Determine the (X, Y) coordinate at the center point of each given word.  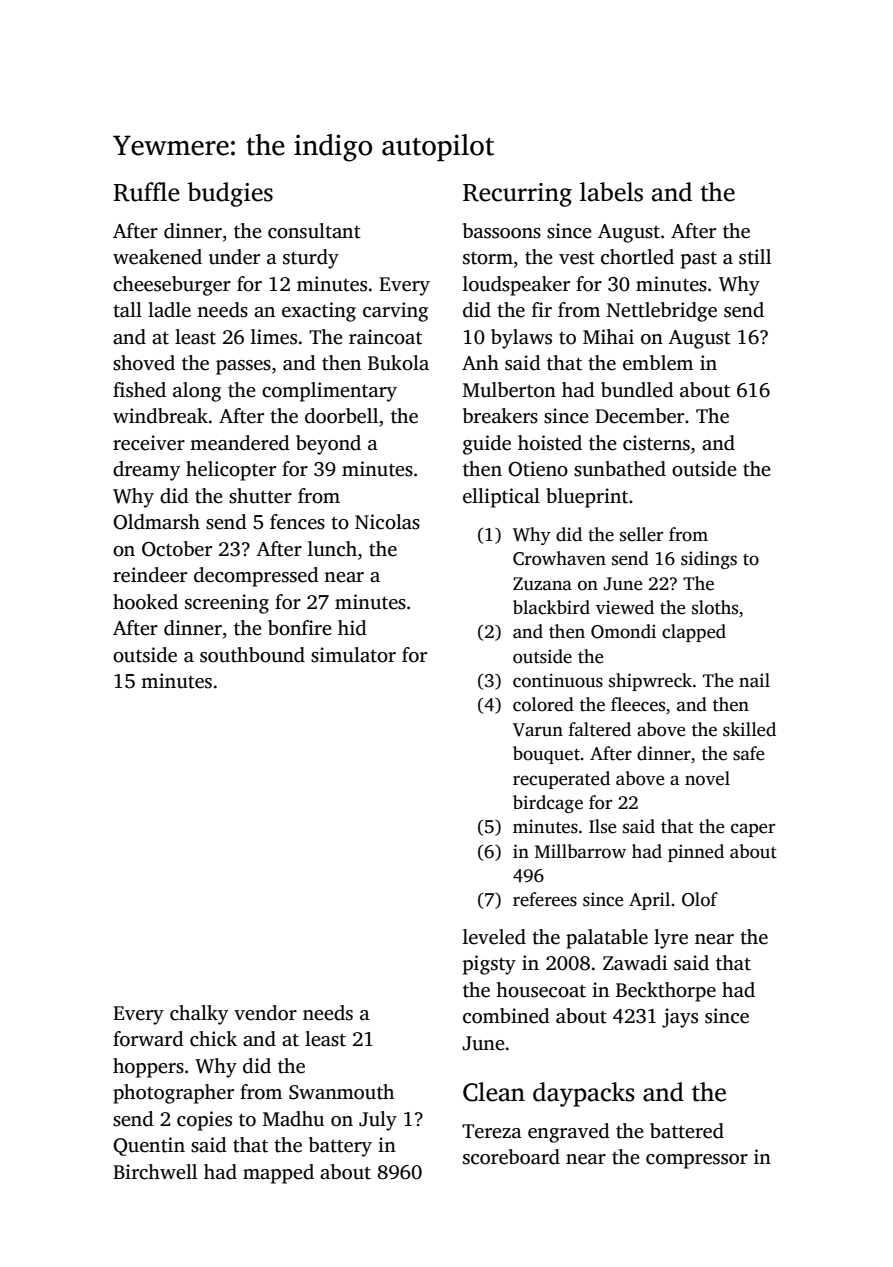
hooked (145, 602)
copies (204, 1121)
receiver (149, 443)
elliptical (501, 498)
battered (687, 1131)
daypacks (584, 1094)
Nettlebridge (662, 312)
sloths (715, 607)
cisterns (656, 443)
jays (680, 1018)
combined (506, 1016)
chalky (199, 1015)
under (234, 257)
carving (395, 312)
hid (352, 628)
